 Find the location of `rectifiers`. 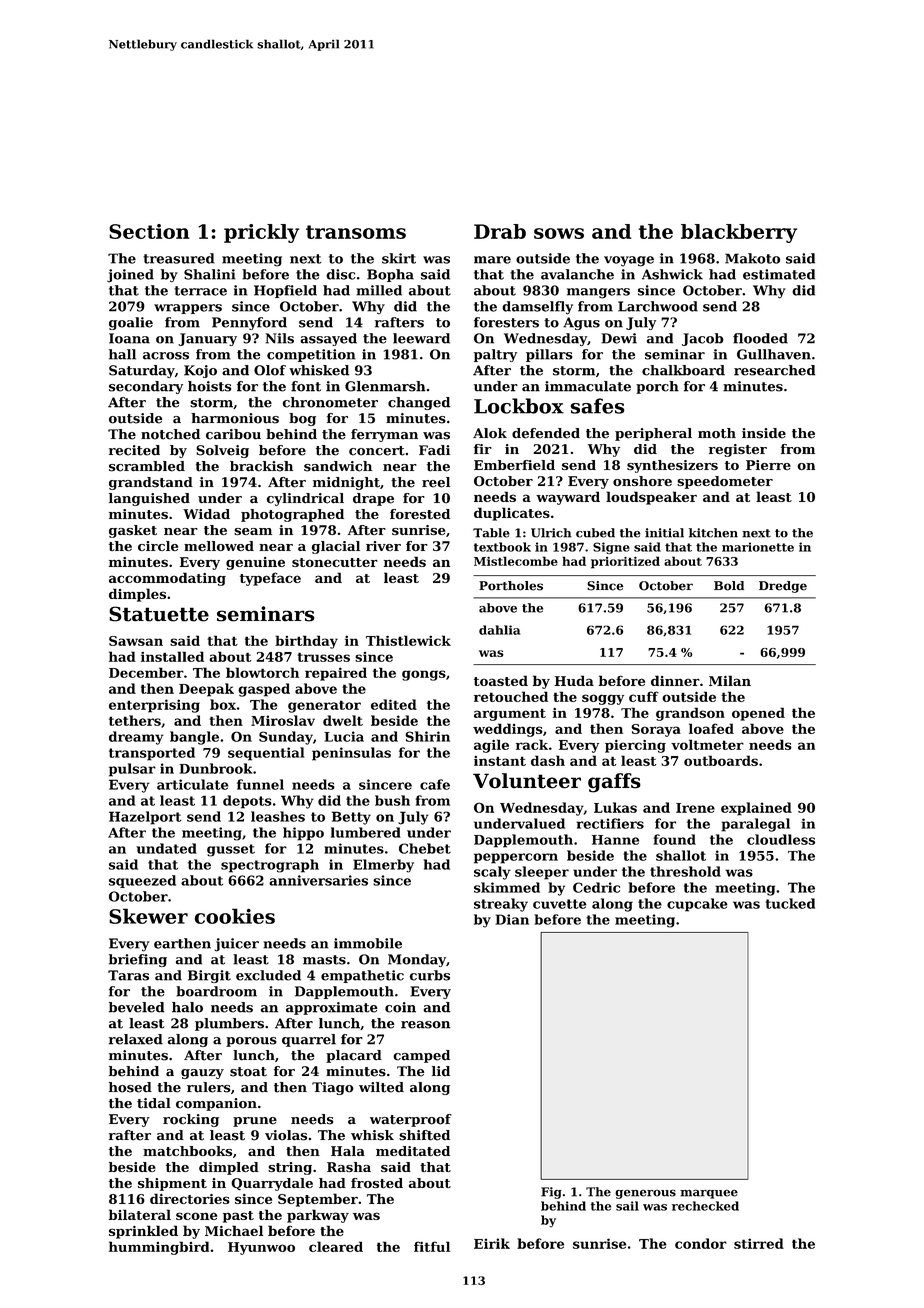

rectifiers is located at coordinates (610, 823).
